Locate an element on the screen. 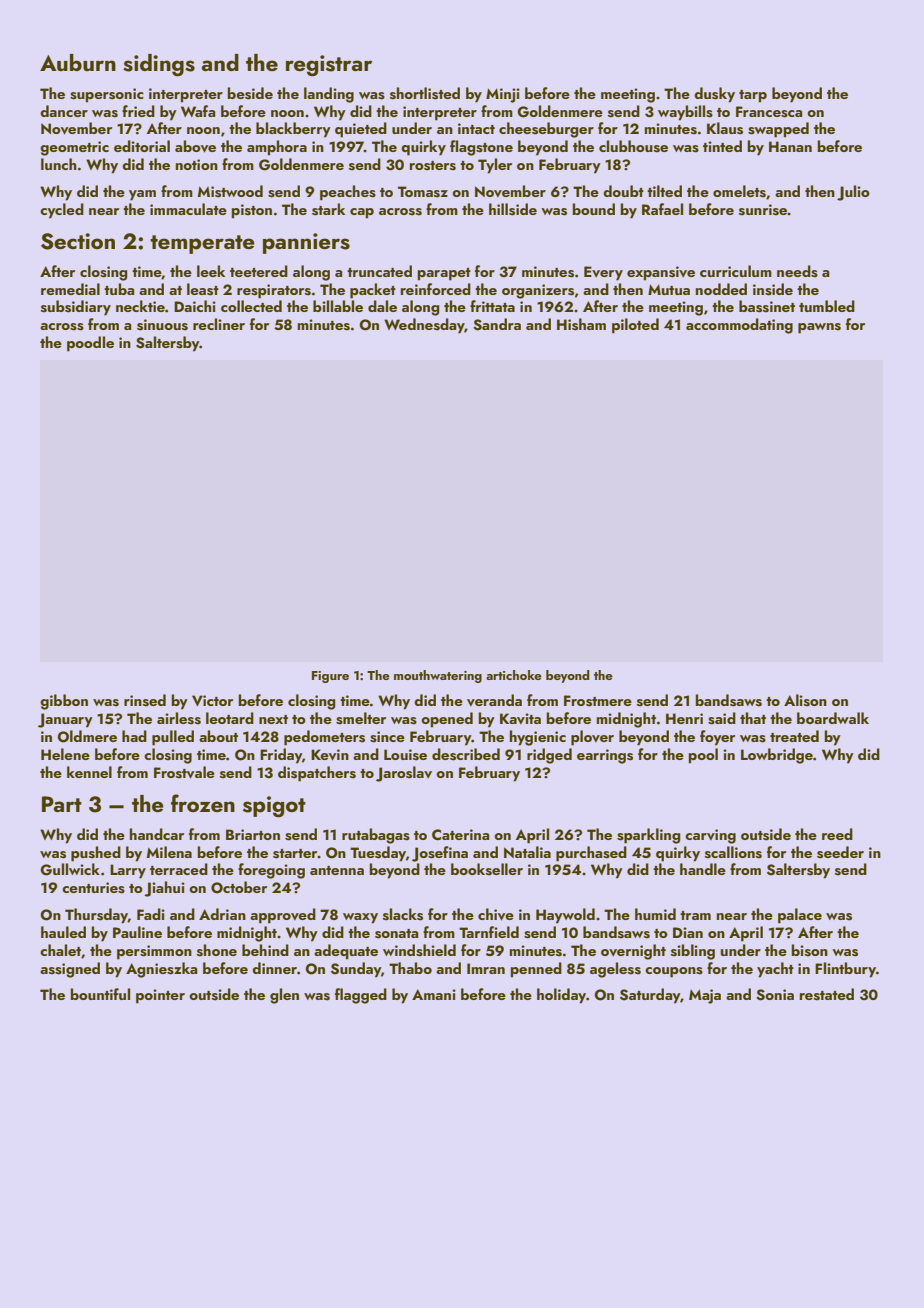 The image size is (924, 1308). sidings is located at coordinates (159, 65).
